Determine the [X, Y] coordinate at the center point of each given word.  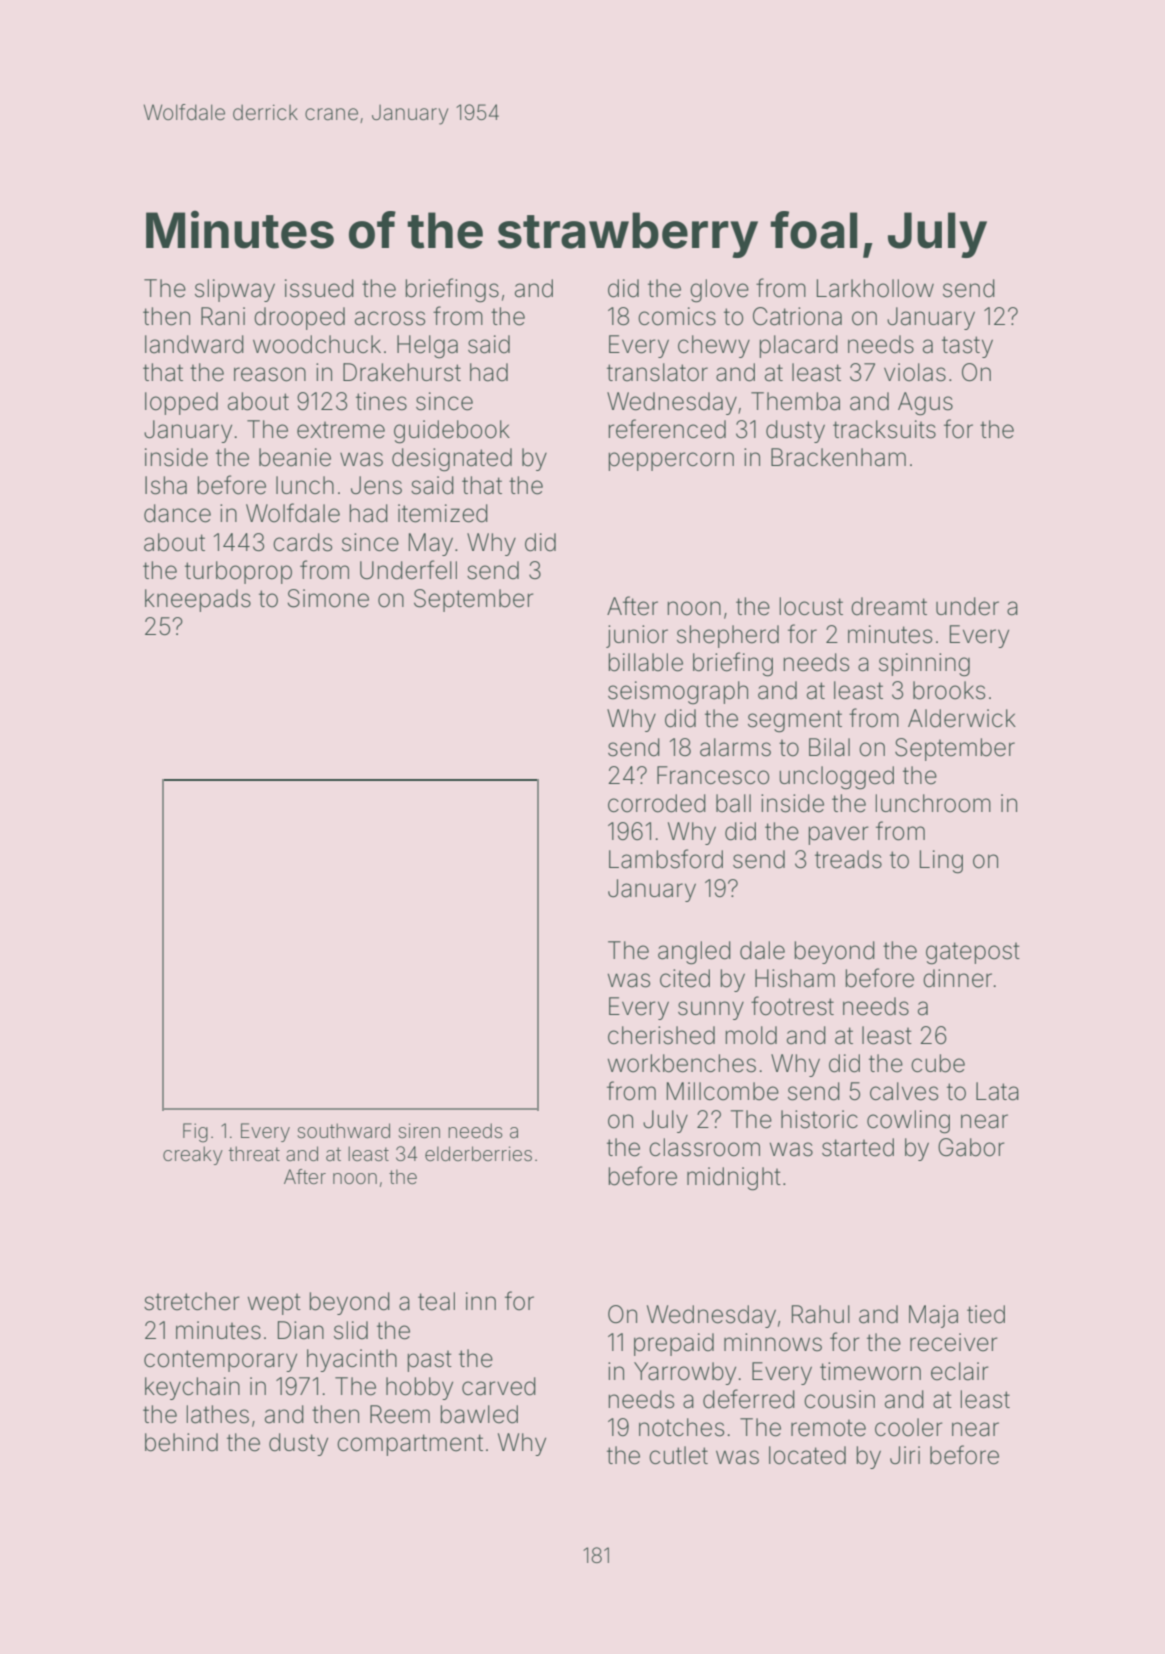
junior [637, 636]
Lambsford [666, 859]
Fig [195, 1133]
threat [254, 1154]
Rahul [821, 1314]
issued [319, 288]
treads [848, 859]
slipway [235, 290]
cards [302, 542]
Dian [301, 1330]
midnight [734, 1179]
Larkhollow [875, 288]
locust [811, 606]
